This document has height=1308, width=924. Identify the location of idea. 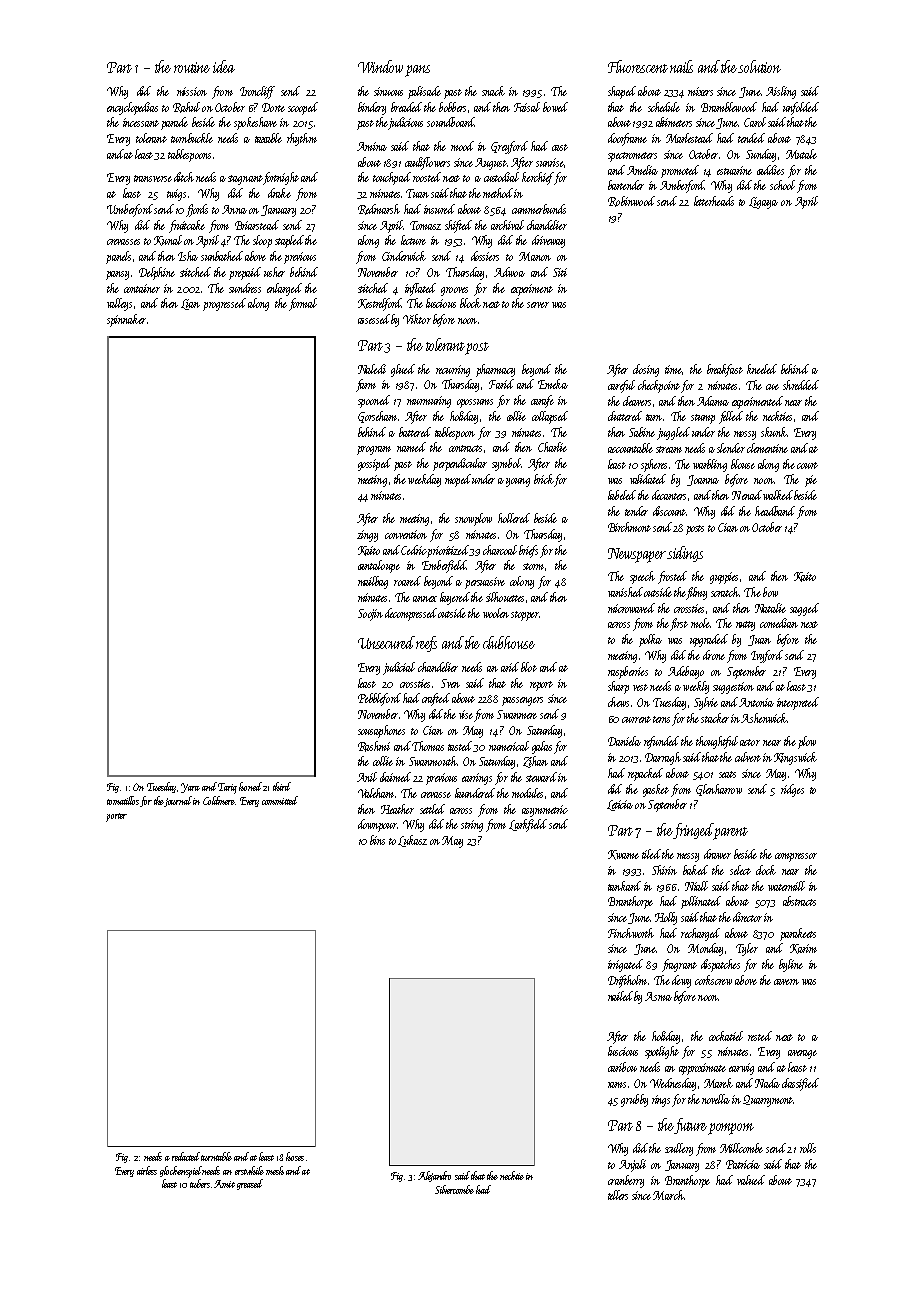
(224, 66).
